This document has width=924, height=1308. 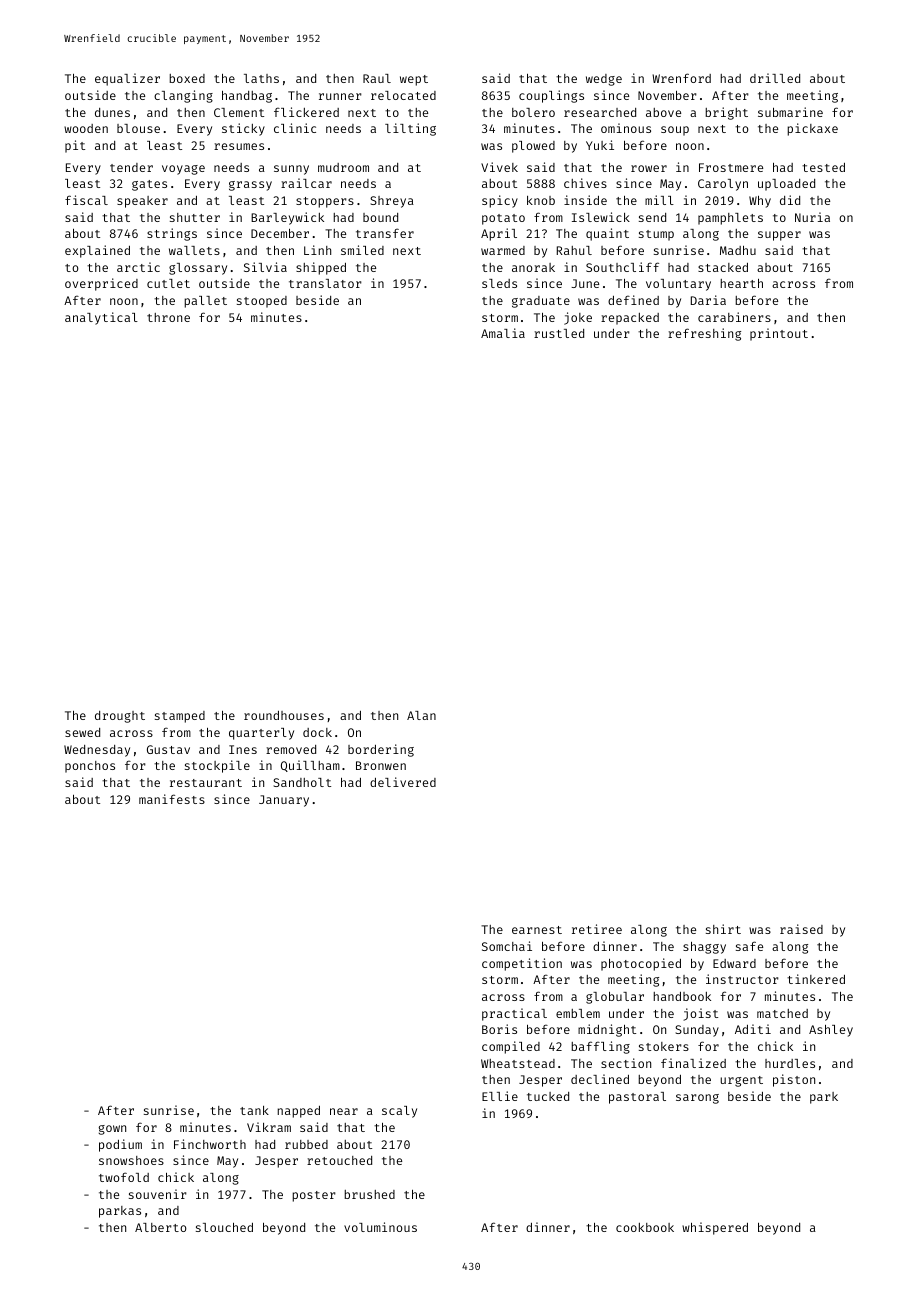 What do you see at coordinates (704, 334) in the document?
I see `refreshing` at bounding box center [704, 334].
